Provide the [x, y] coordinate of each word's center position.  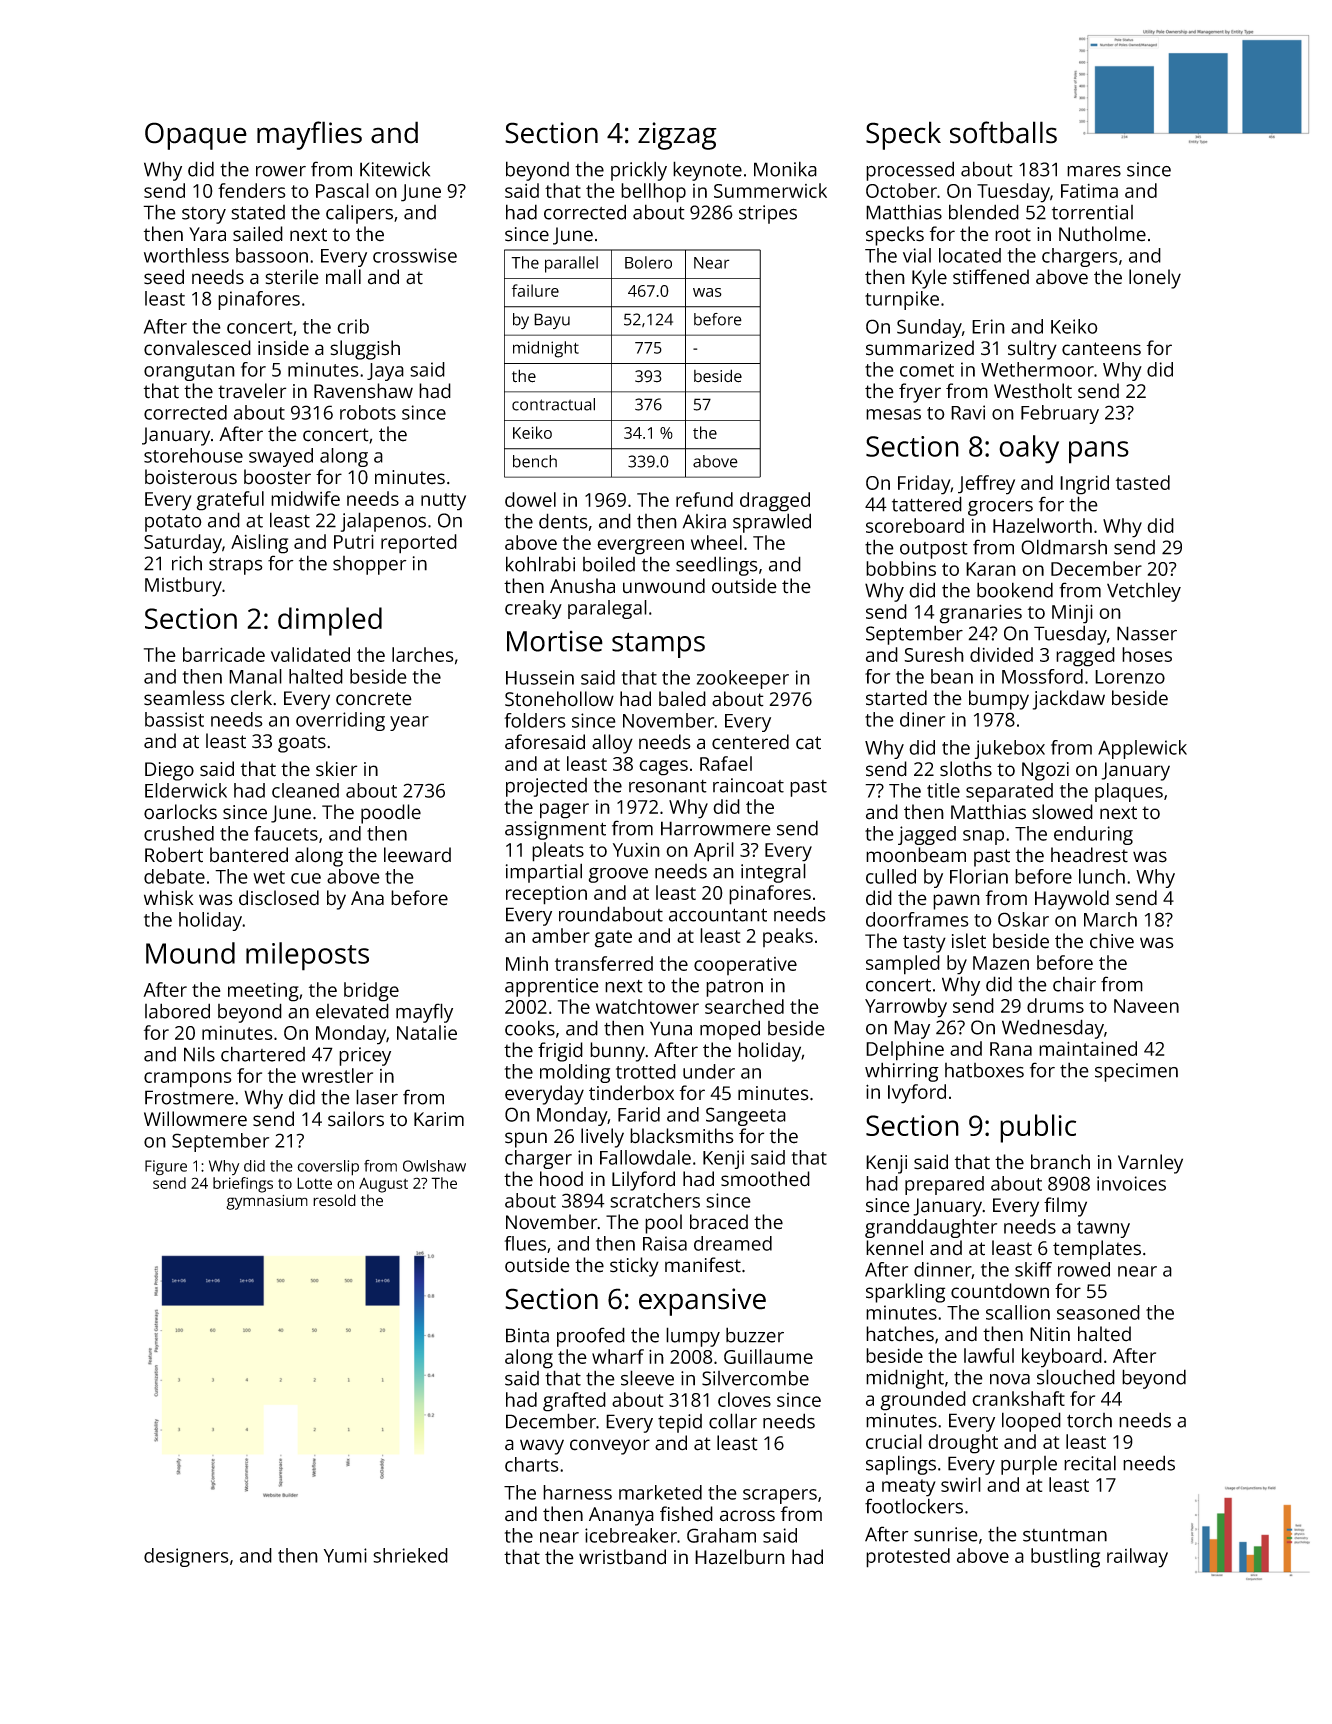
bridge [371, 992]
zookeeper [743, 679]
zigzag [677, 136]
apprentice [552, 987]
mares [1094, 171]
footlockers [914, 1506]
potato [173, 523]
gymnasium [267, 1202]
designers [186, 1557]
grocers [1000, 508]
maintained [1088, 1048]
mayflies [309, 135]
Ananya [621, 1516]
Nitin [1050, 1334]
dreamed [733, 1243]
